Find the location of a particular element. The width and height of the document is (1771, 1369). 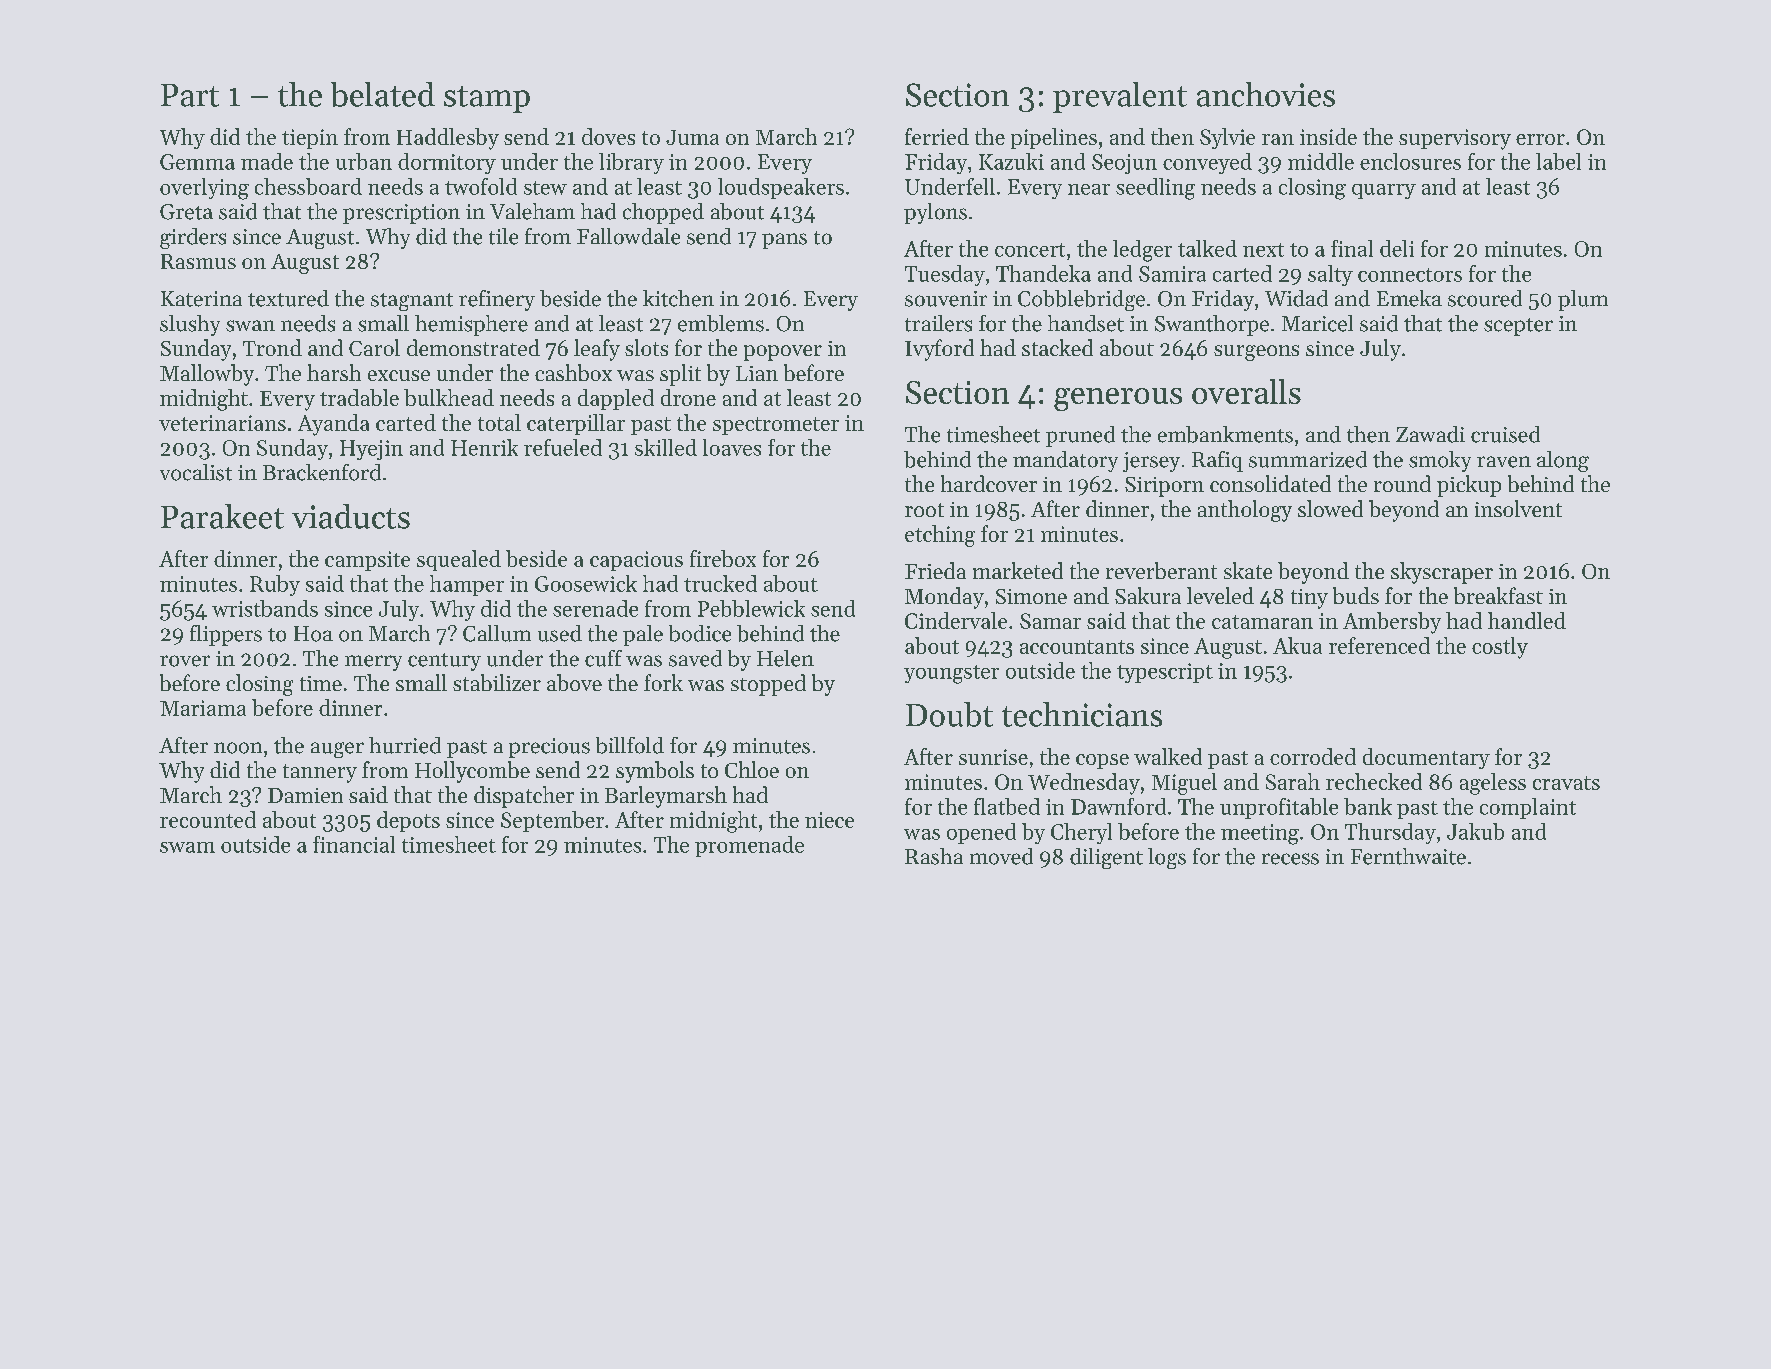

consolidated is located at coordinates (1270, 483).
